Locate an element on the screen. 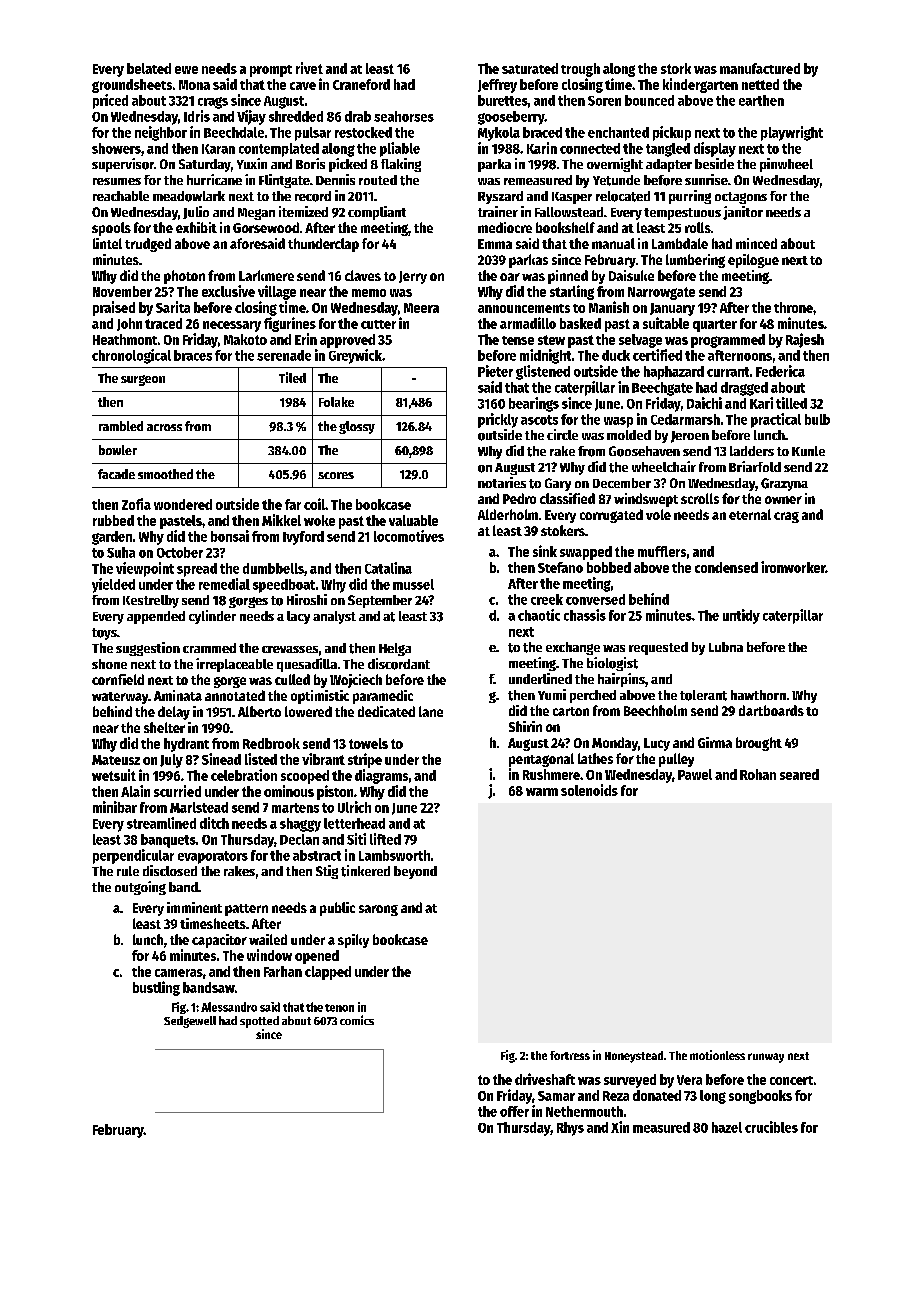 The width and height of the screenshot is (924, 1308). belated is located at coordinates (149, 68).
